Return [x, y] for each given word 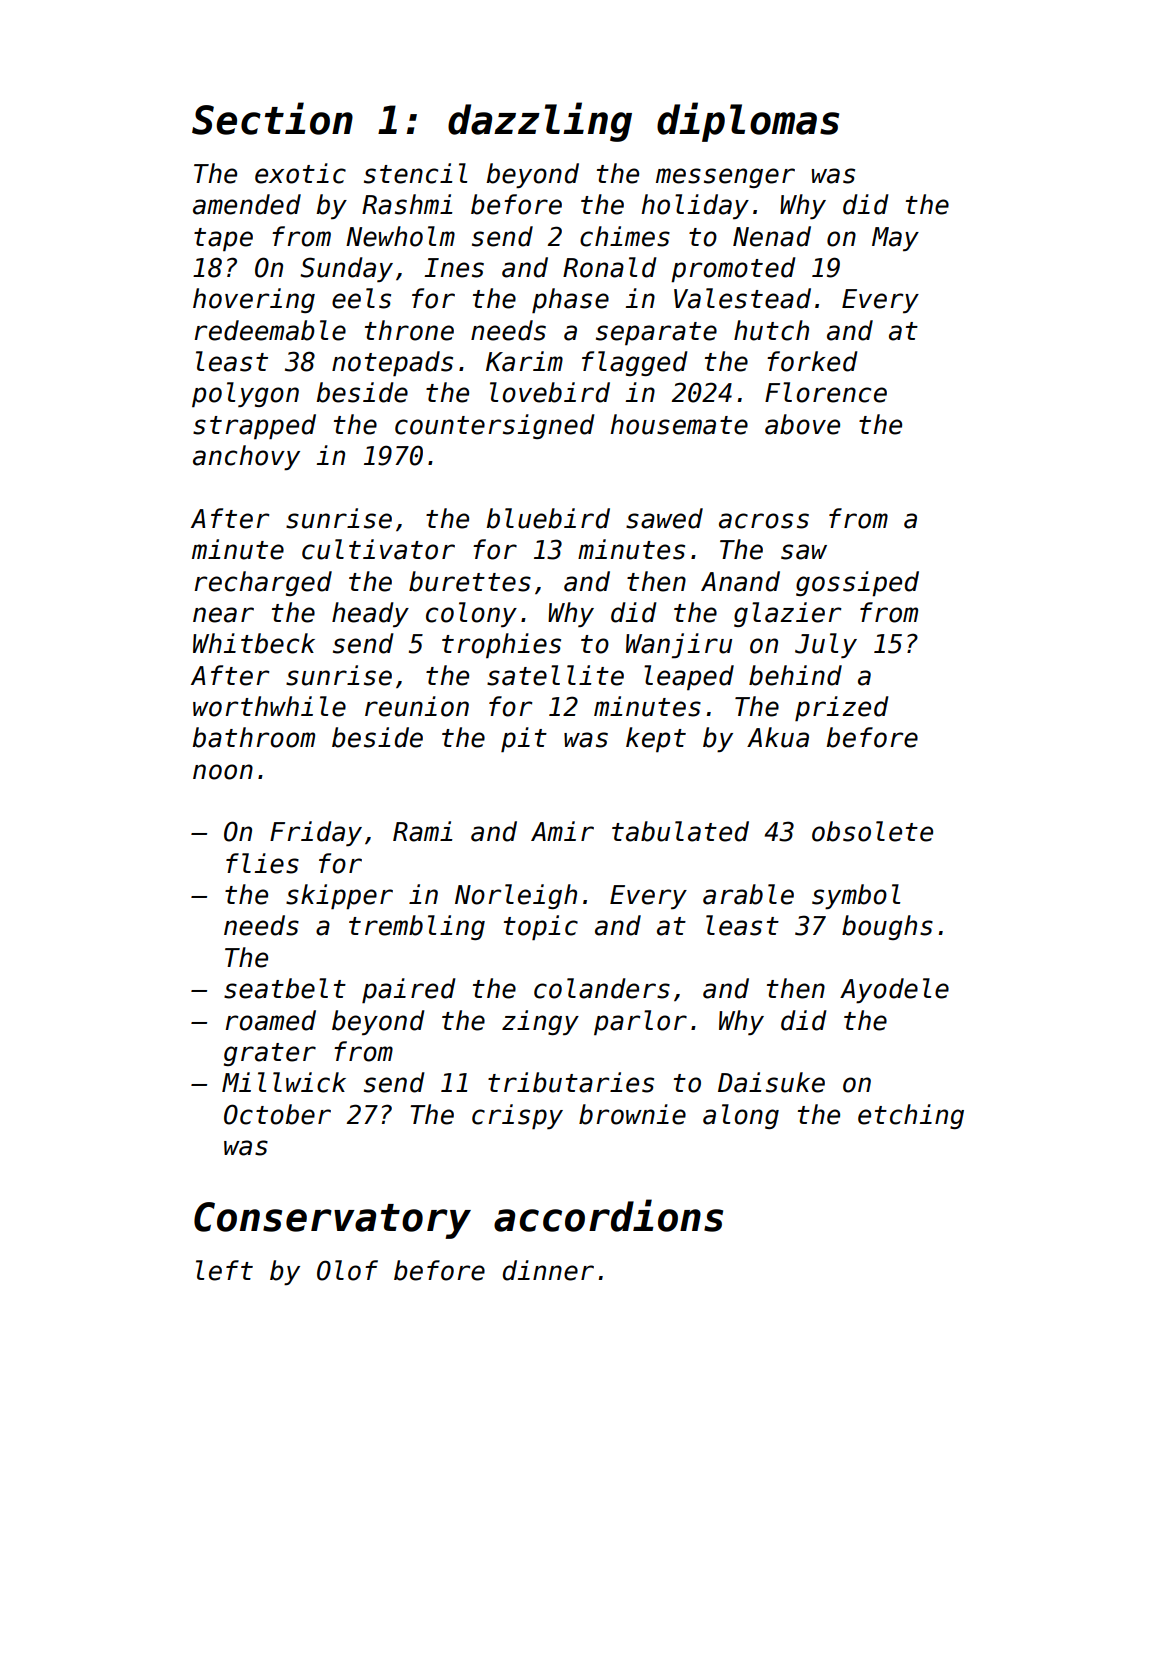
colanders [602, 988]
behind [795, 675]
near [223, 615]
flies [262, 863]
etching [911, 1116]
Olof [347, 1270]
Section [272, 118]
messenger [725, 178]
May [895, 239]
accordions [608, 1215]
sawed [664, 518]
